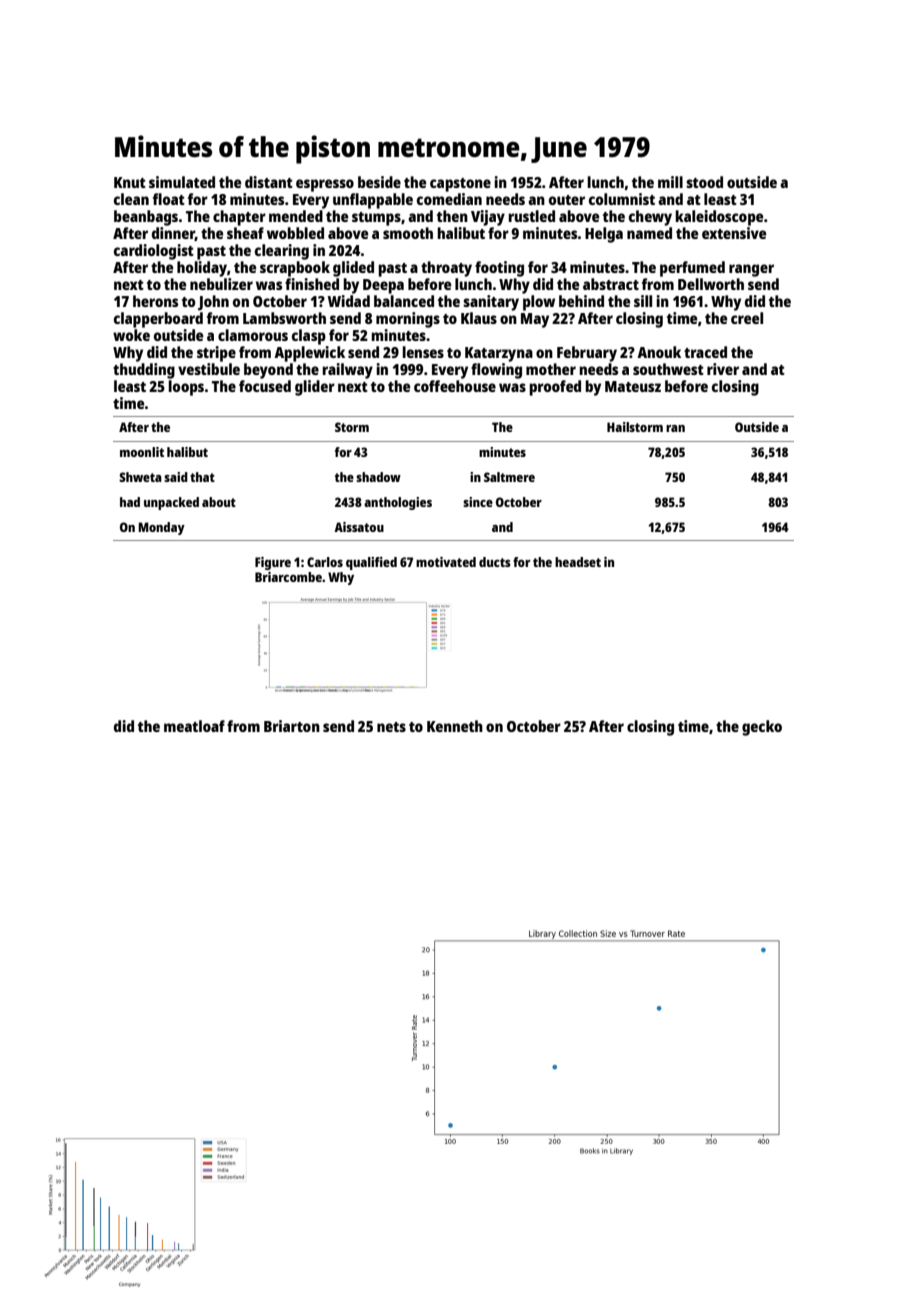  Describe the element at coordinates (292, 726) in the image. I see `Briarton` at that location.
